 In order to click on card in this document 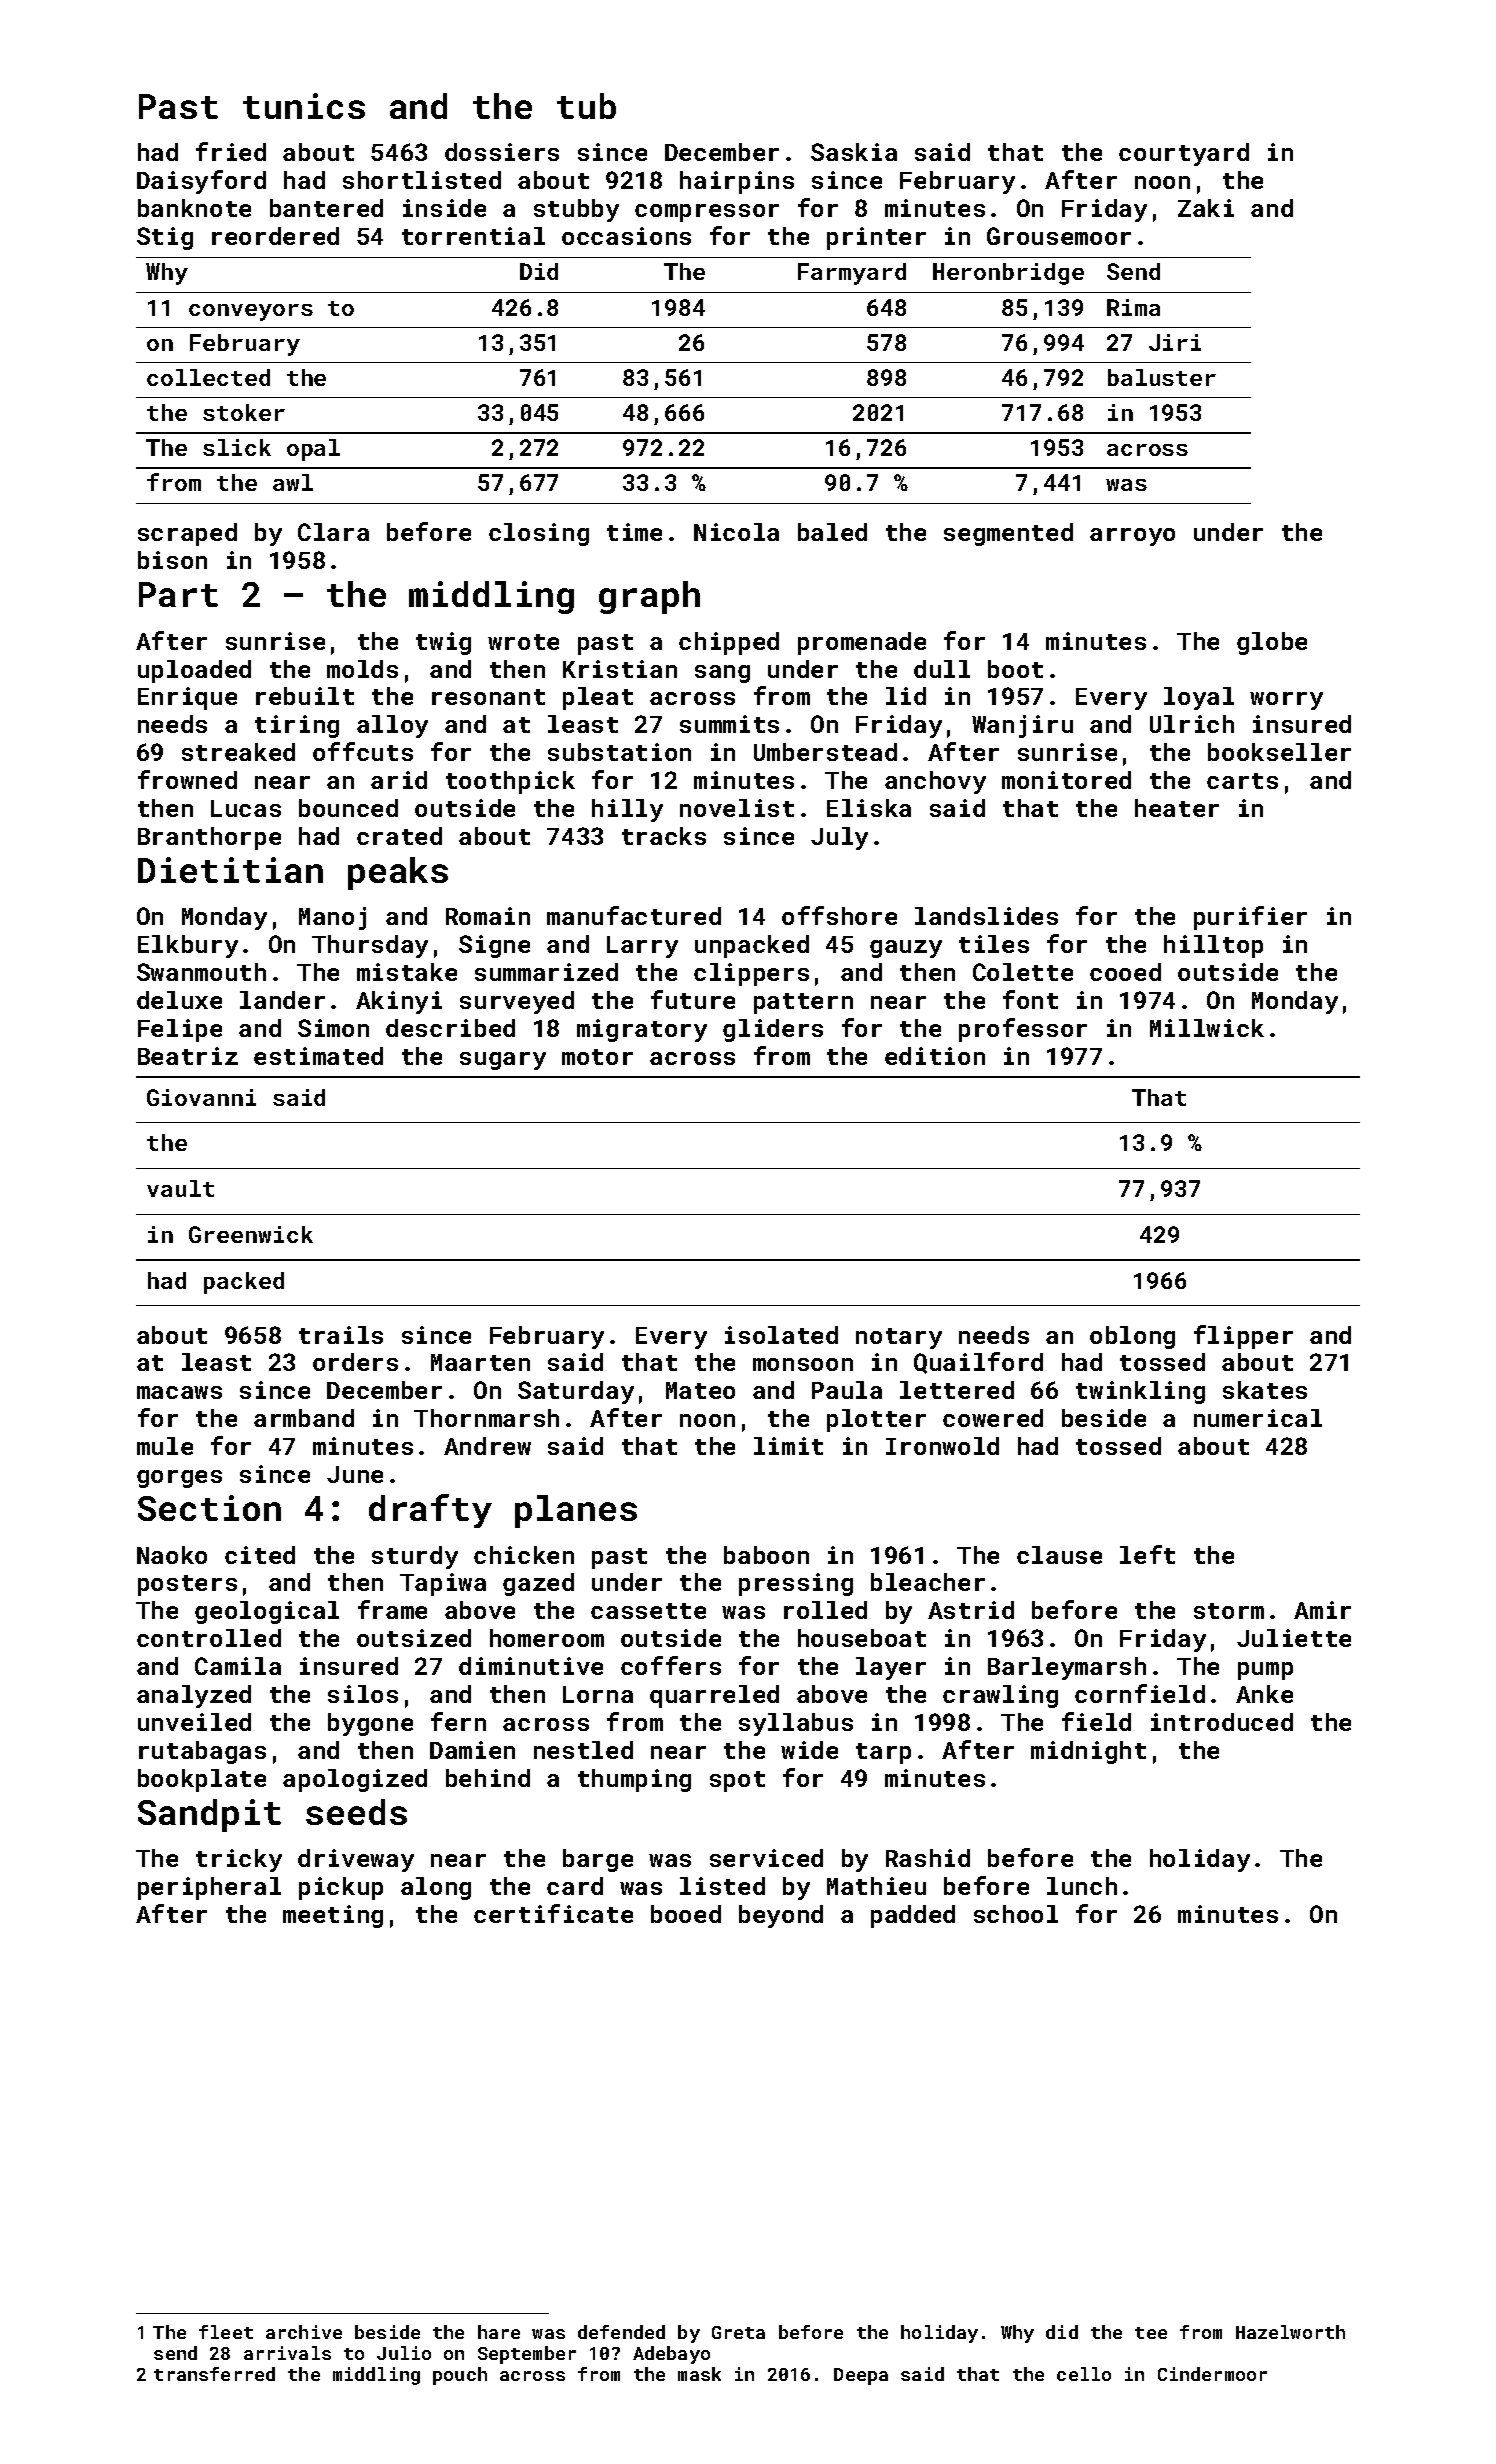, I will do `click(575, 1886)`.
